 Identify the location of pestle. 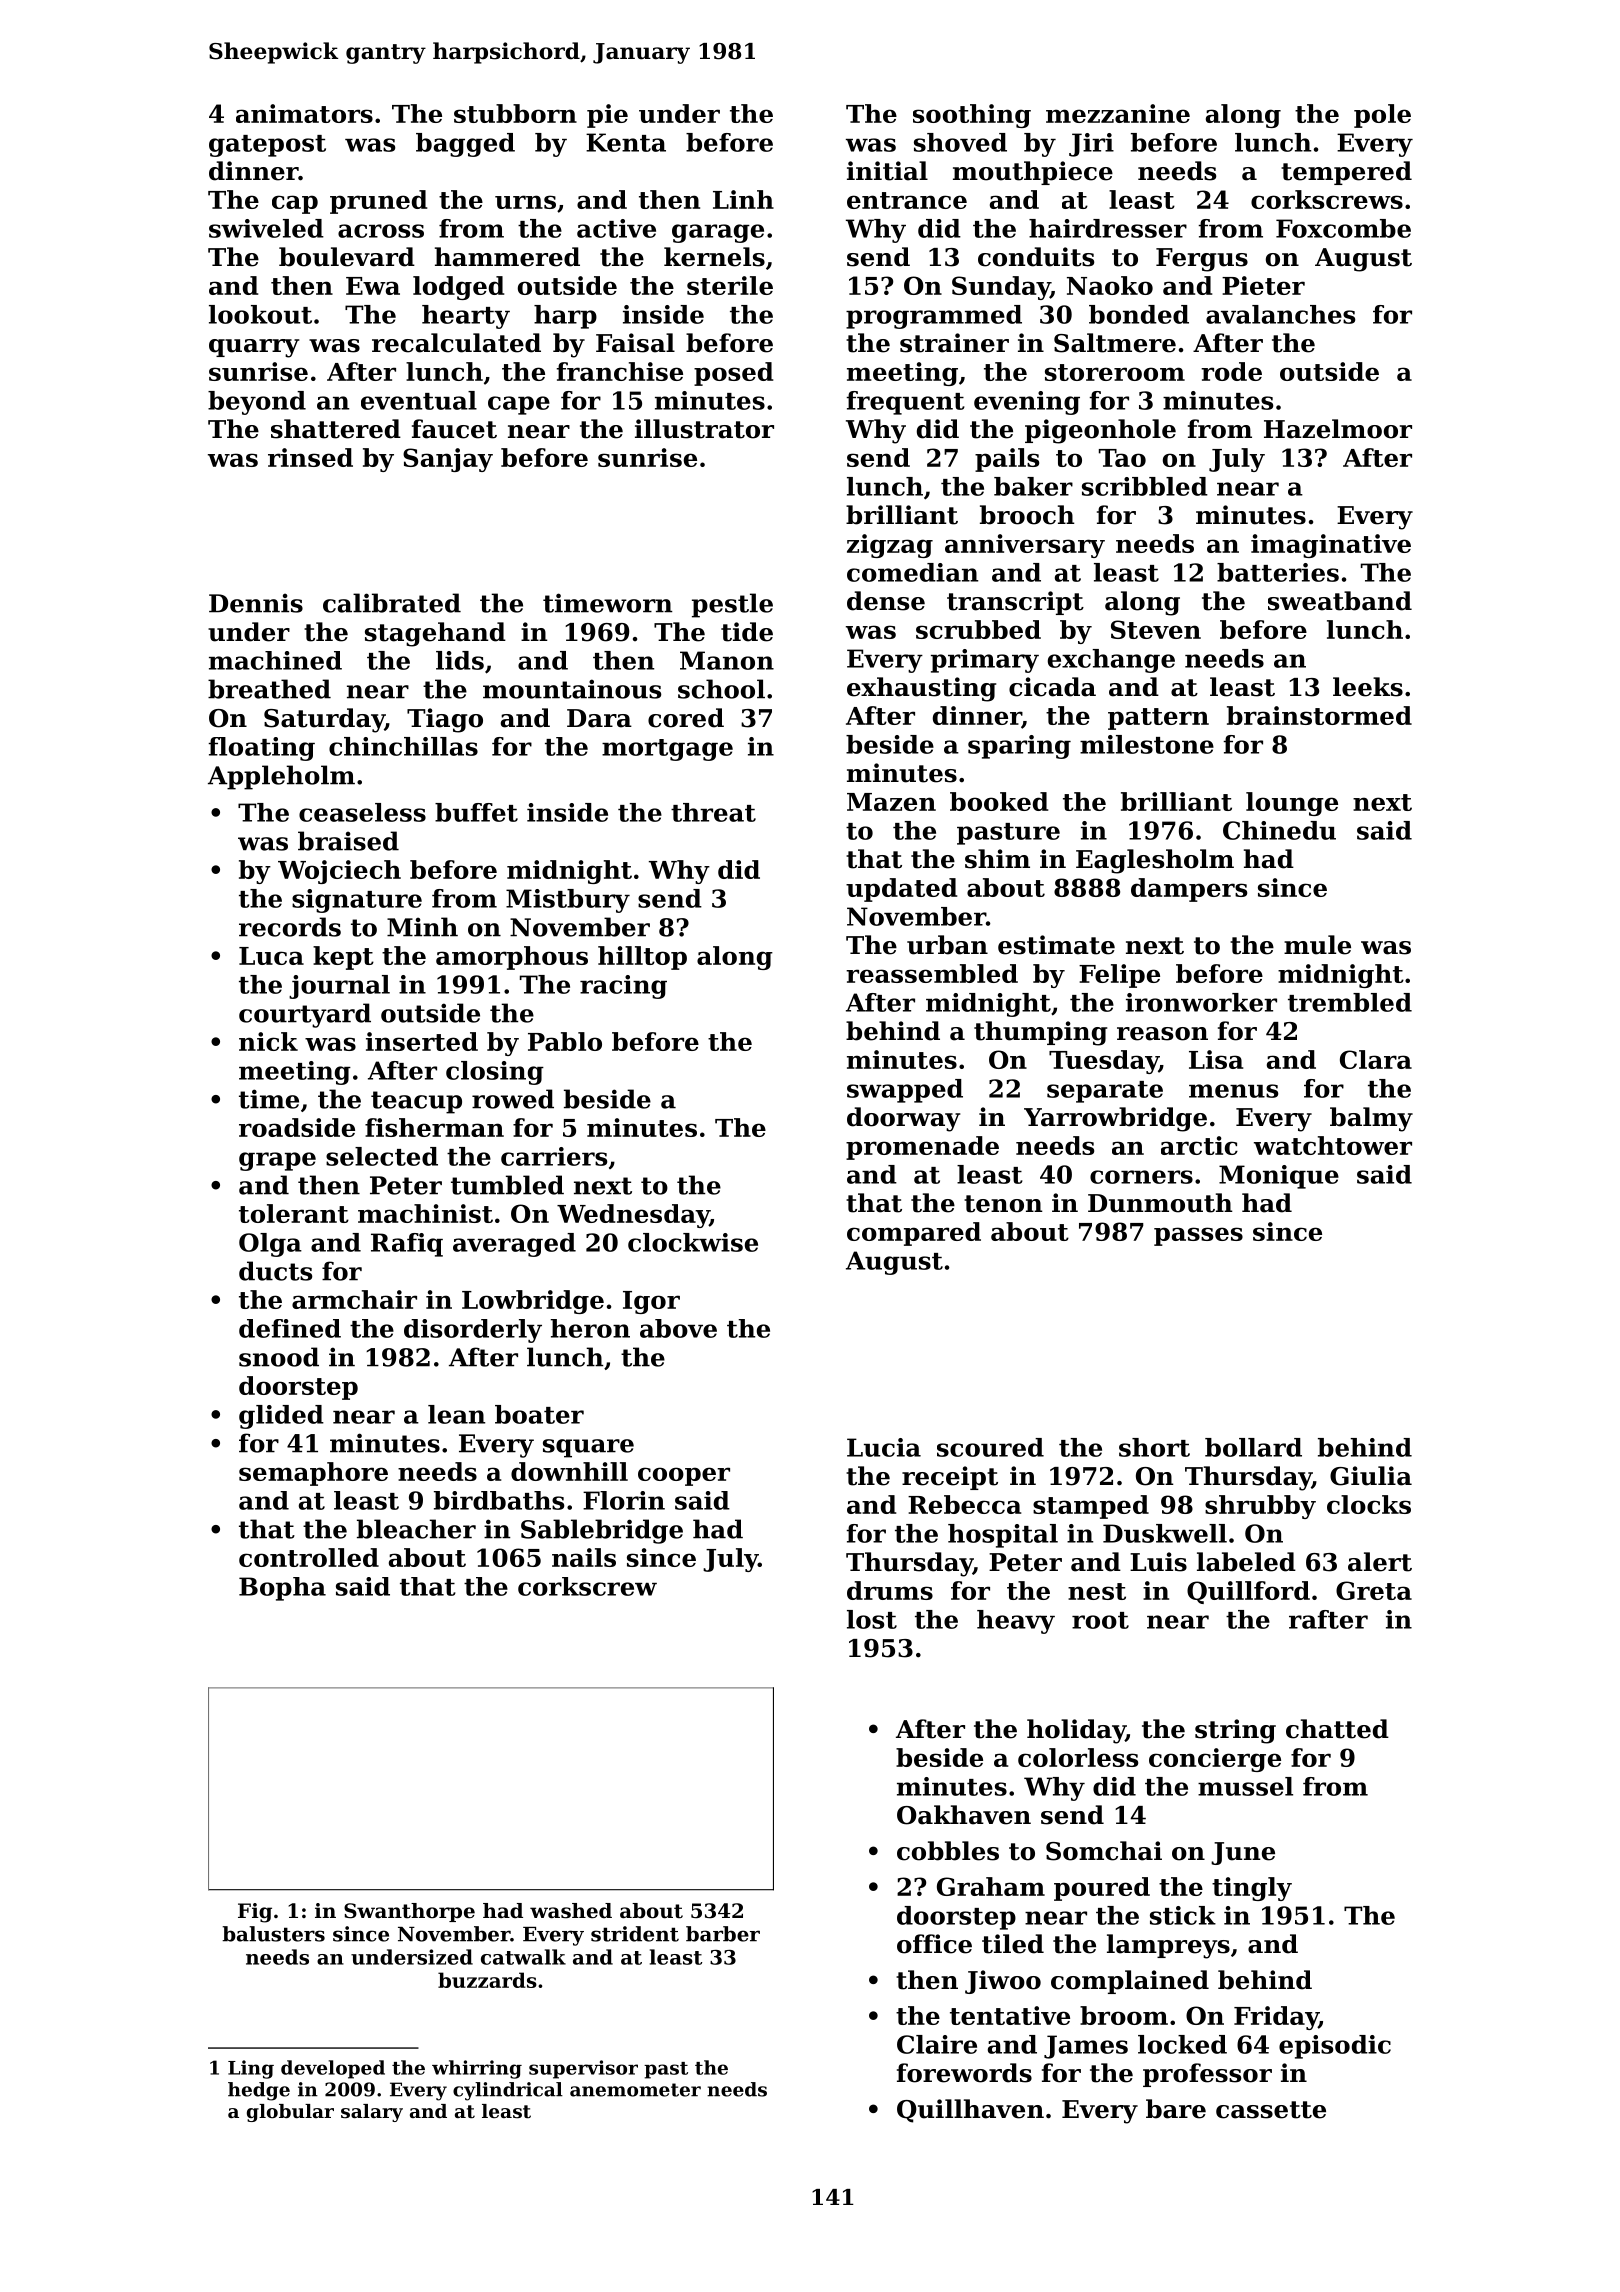
(732, 605).
